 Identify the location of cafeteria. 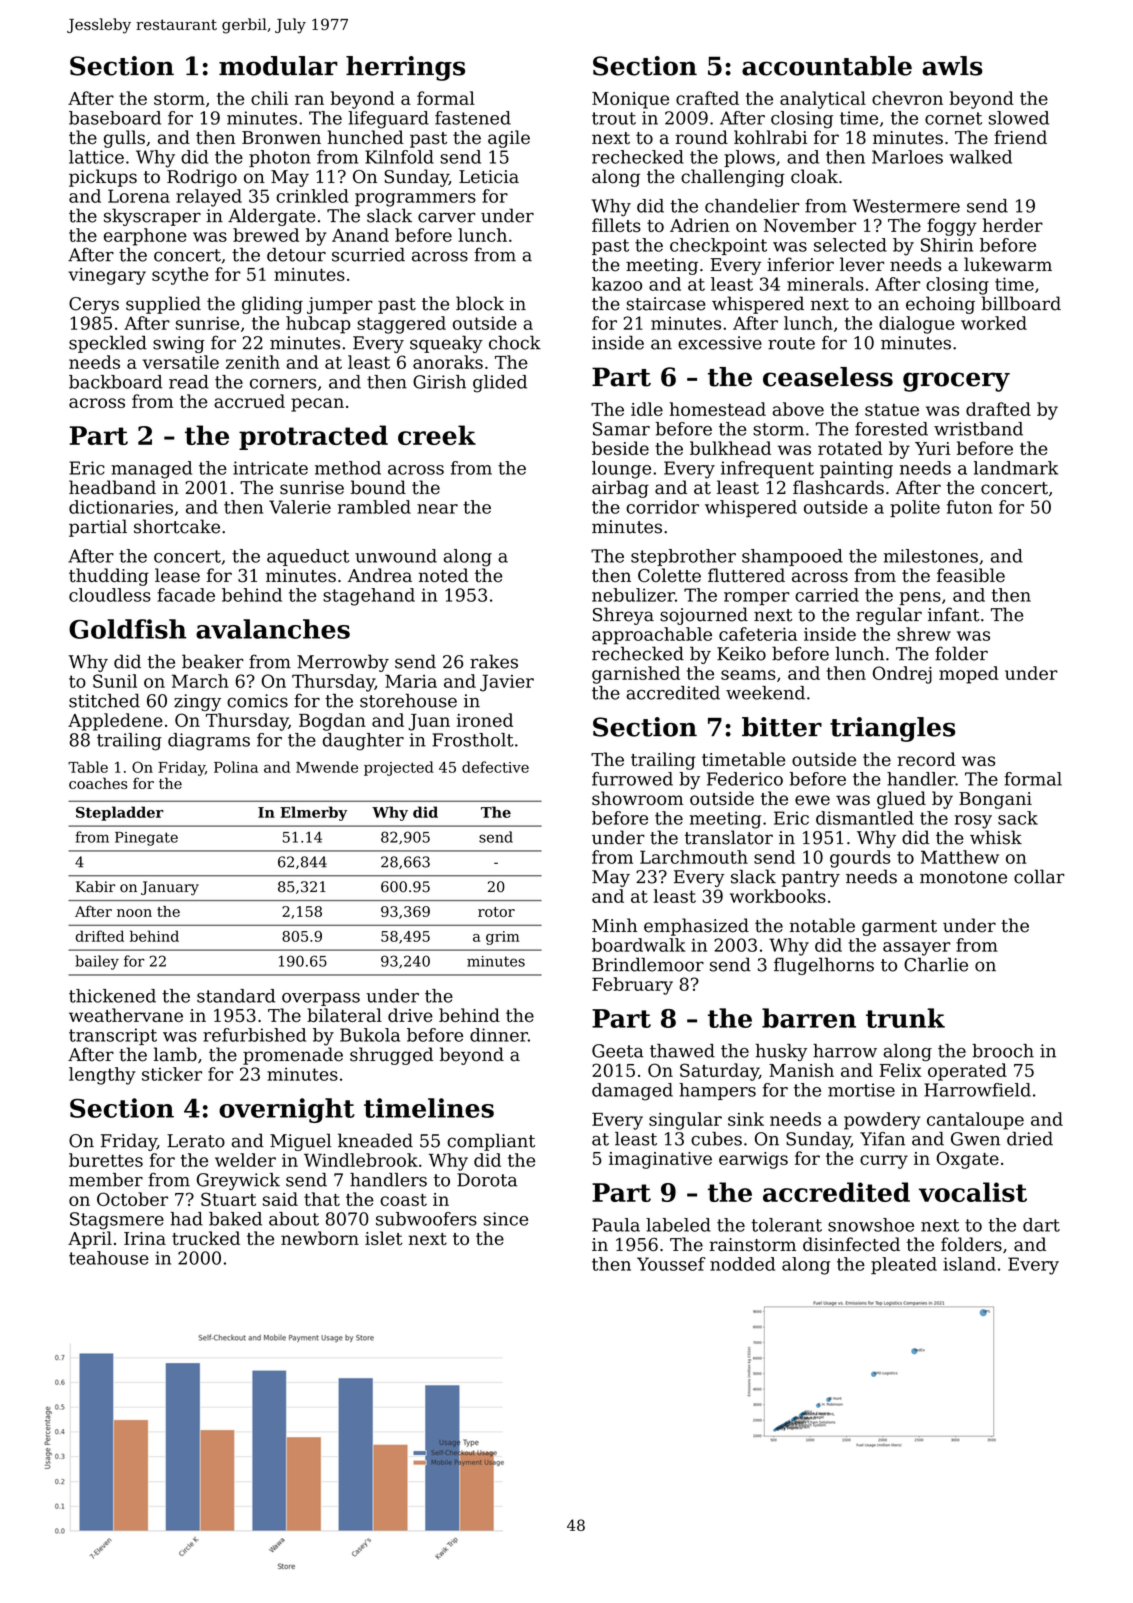
(758, 634).
